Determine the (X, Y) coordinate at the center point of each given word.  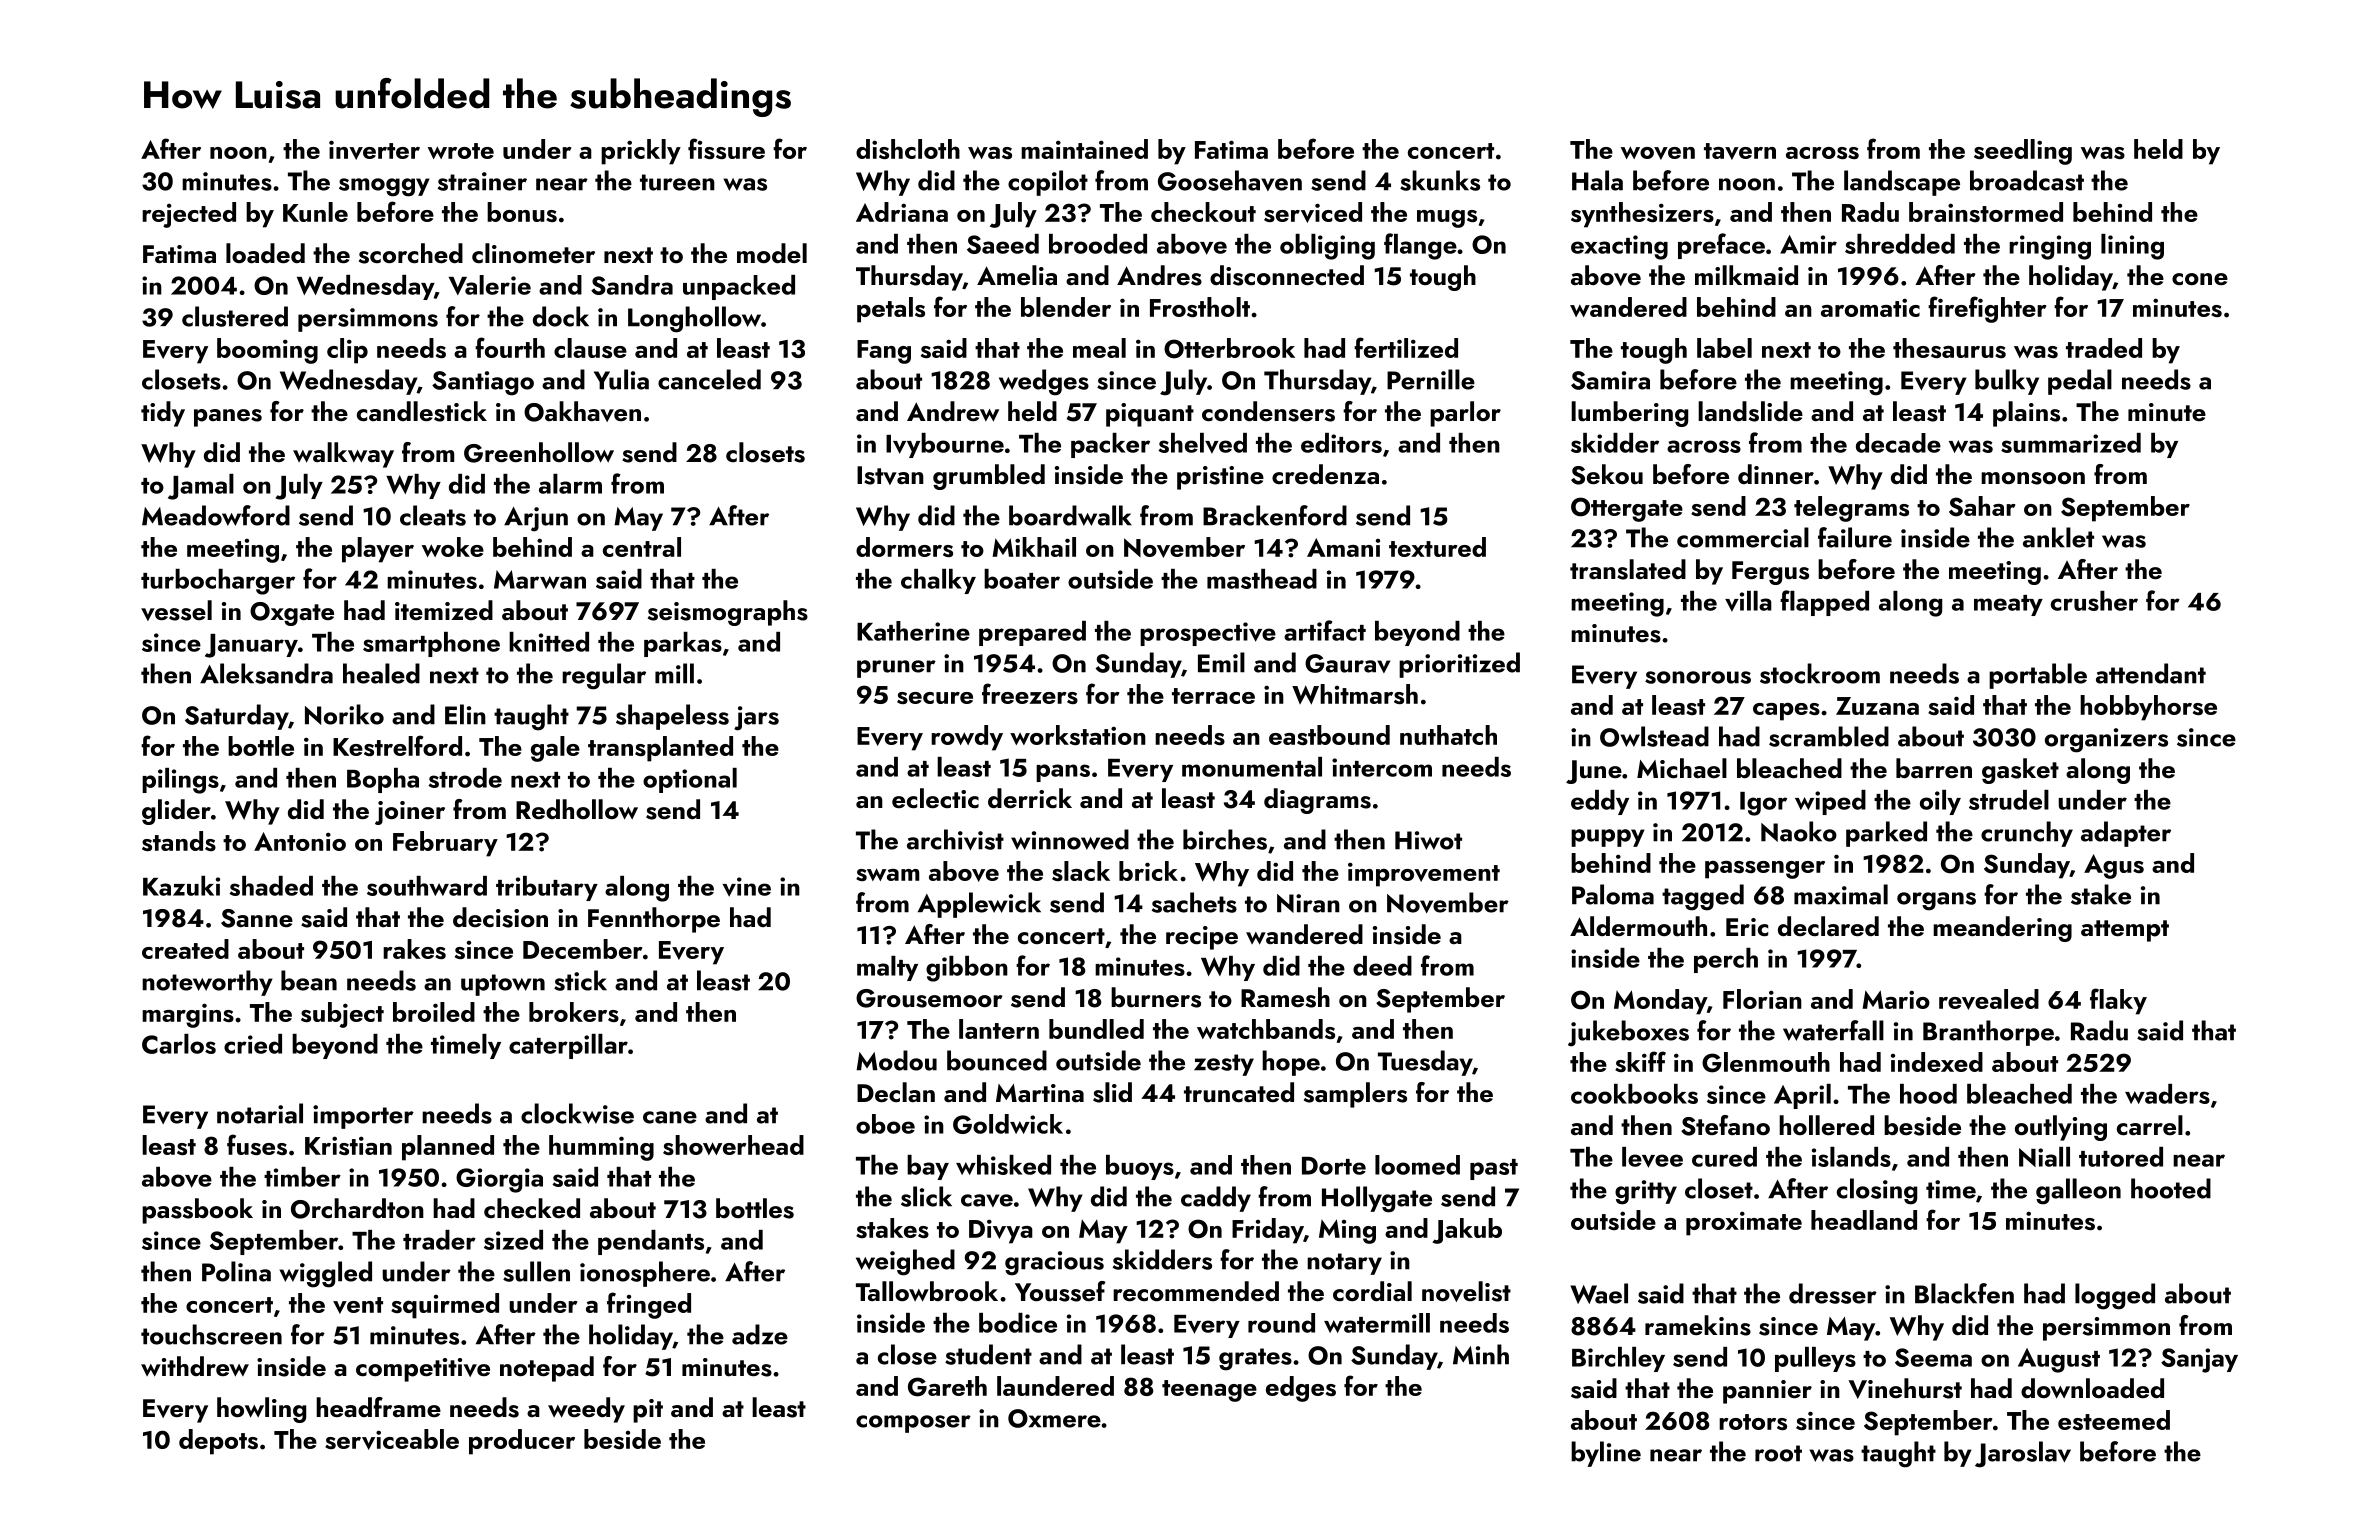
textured (1437, 547)
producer (522, 1442)
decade (1898, 443)
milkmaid (1746, 275)
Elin (465, 714)
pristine (1220, 478)
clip (347, 351)
